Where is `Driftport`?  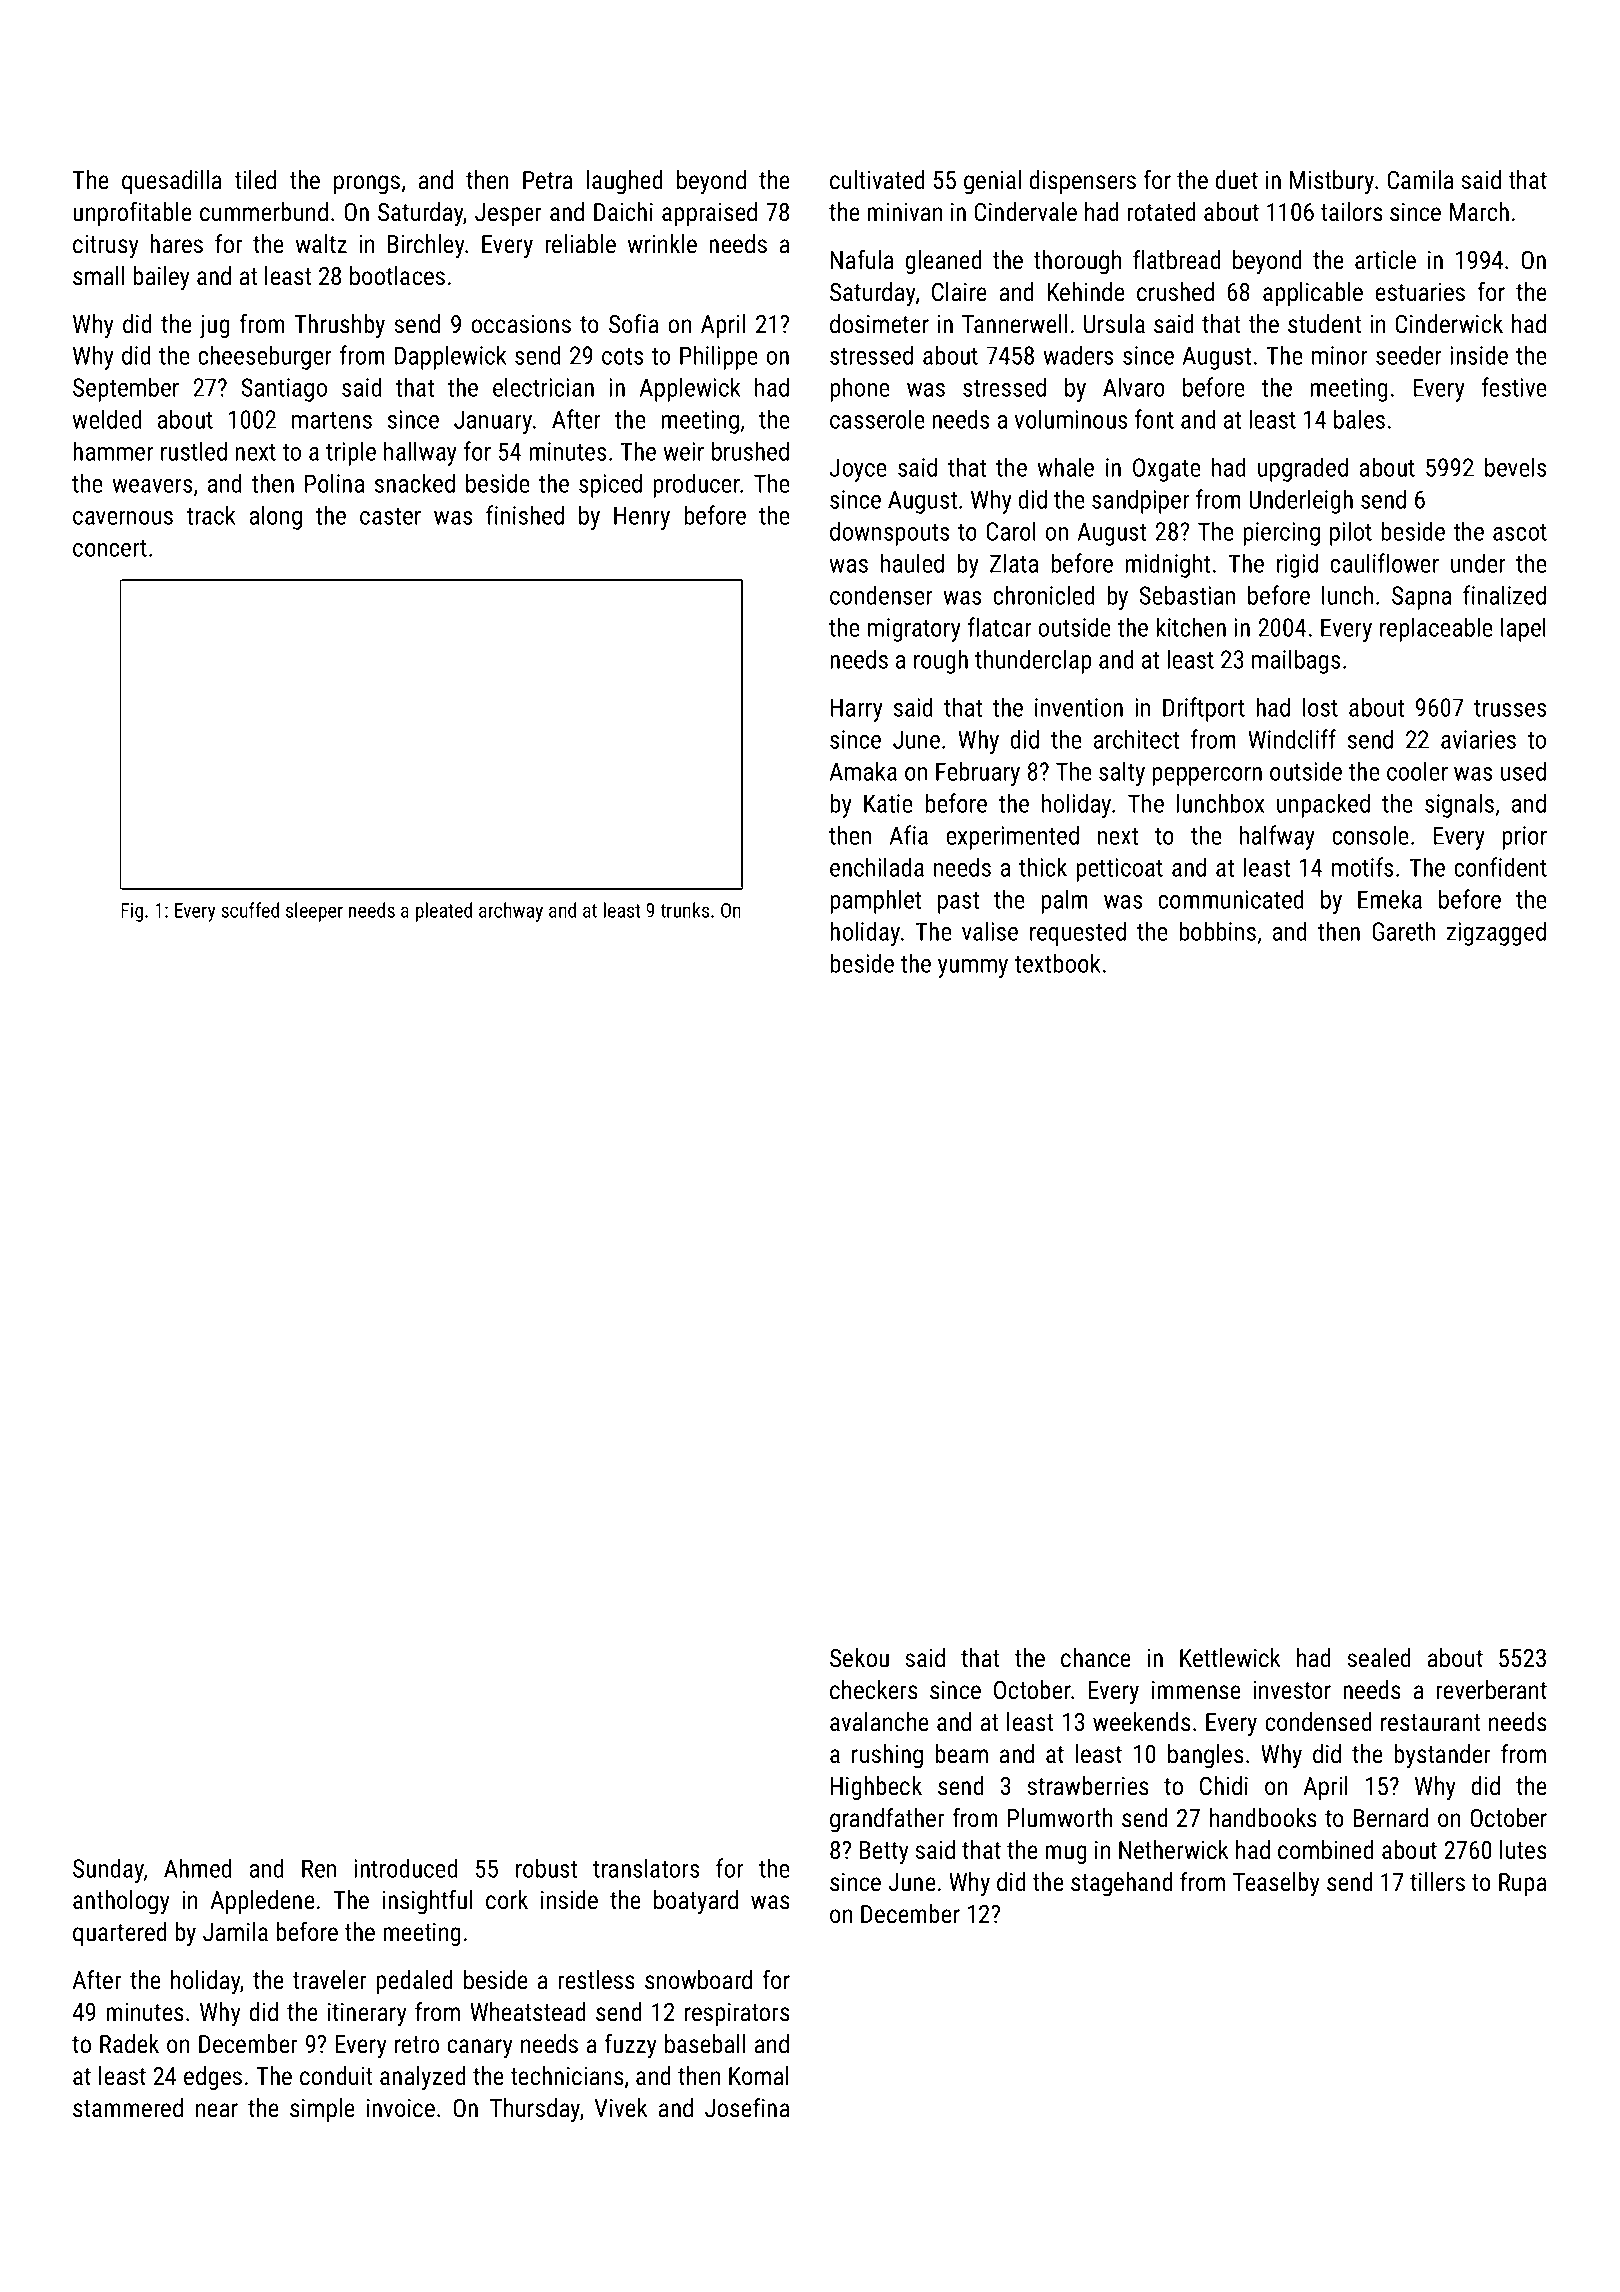 Driftport is located at coordinates (1204, 709).
